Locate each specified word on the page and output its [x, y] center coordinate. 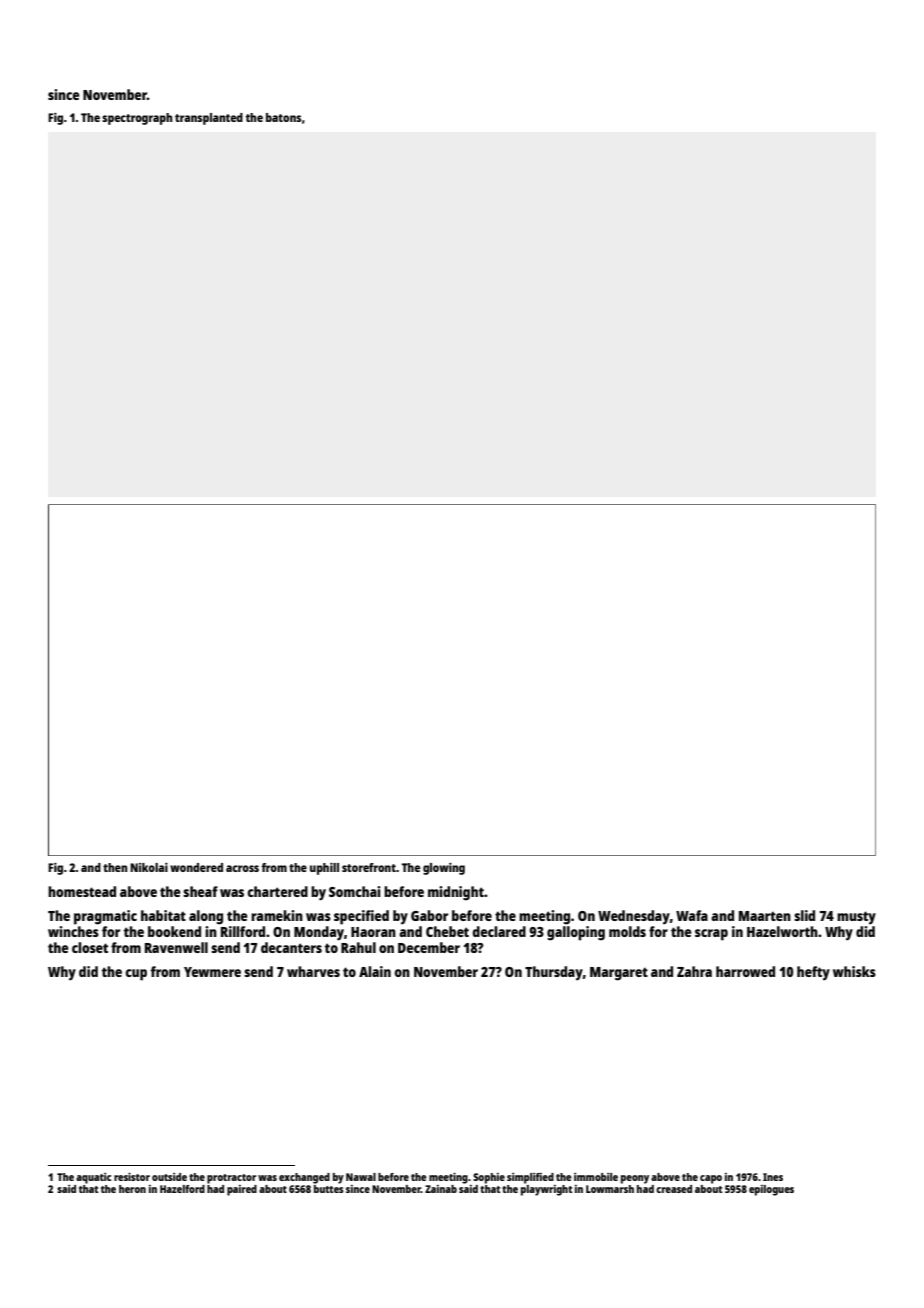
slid [804, 915]
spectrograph [137, 119]
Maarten [765, 916]
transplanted [209, 119]
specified [361, 917]
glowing [444, 869]
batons [283, 117]
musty [856, 918]
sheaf [200, 891]
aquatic [93, 1178]
